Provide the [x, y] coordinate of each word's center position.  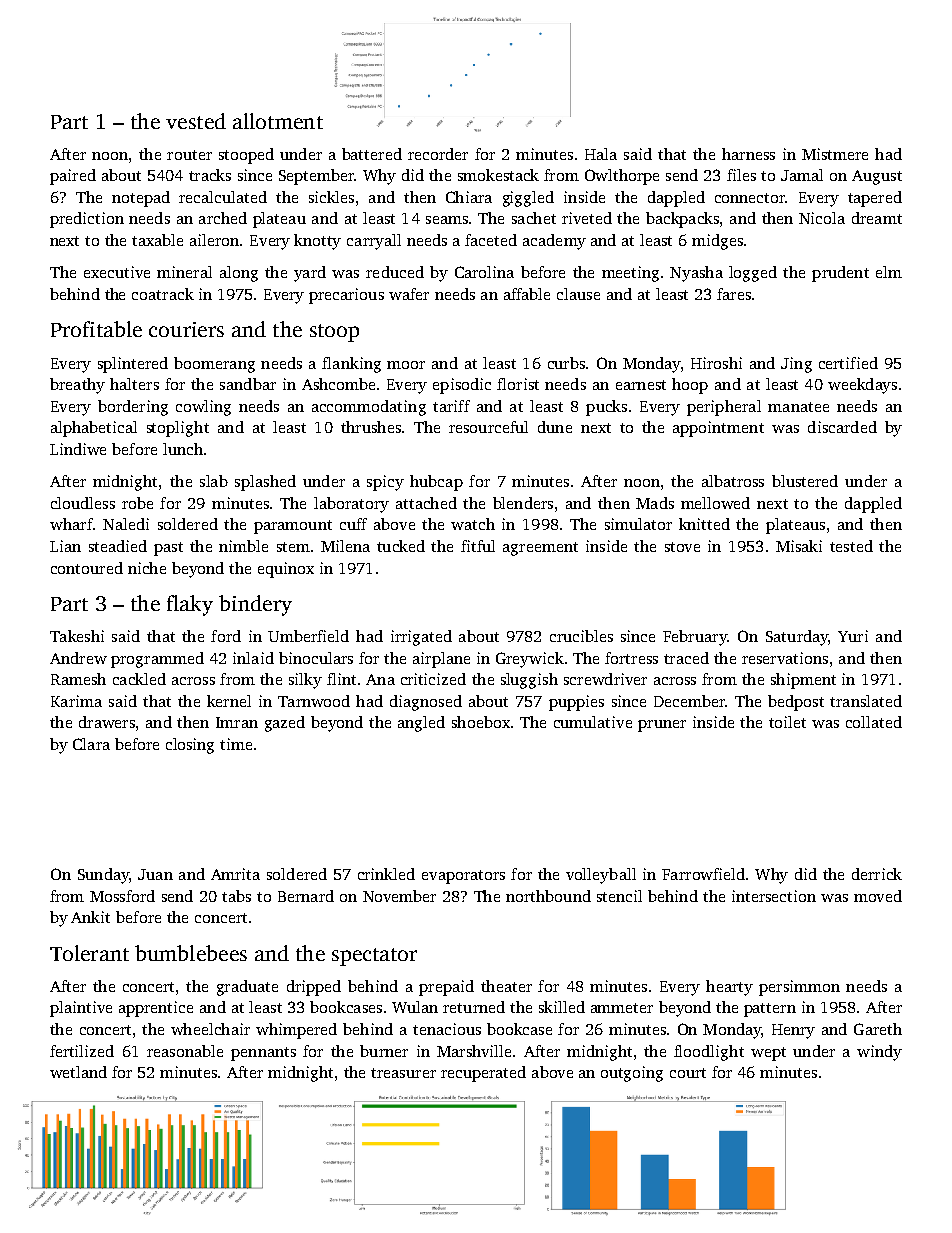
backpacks [682, 220]
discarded [842, 427]
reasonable [185, 1051]
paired [73, 177]
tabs [236, 896]
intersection [774, 896]
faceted [491, 240]
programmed [157, 660]
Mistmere [835, 154]
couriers [186, 329]
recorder [438, 154]
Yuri [853, 636]
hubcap [436, 483]
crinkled [386, 874]
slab [214, 481]
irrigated [421, 638]
